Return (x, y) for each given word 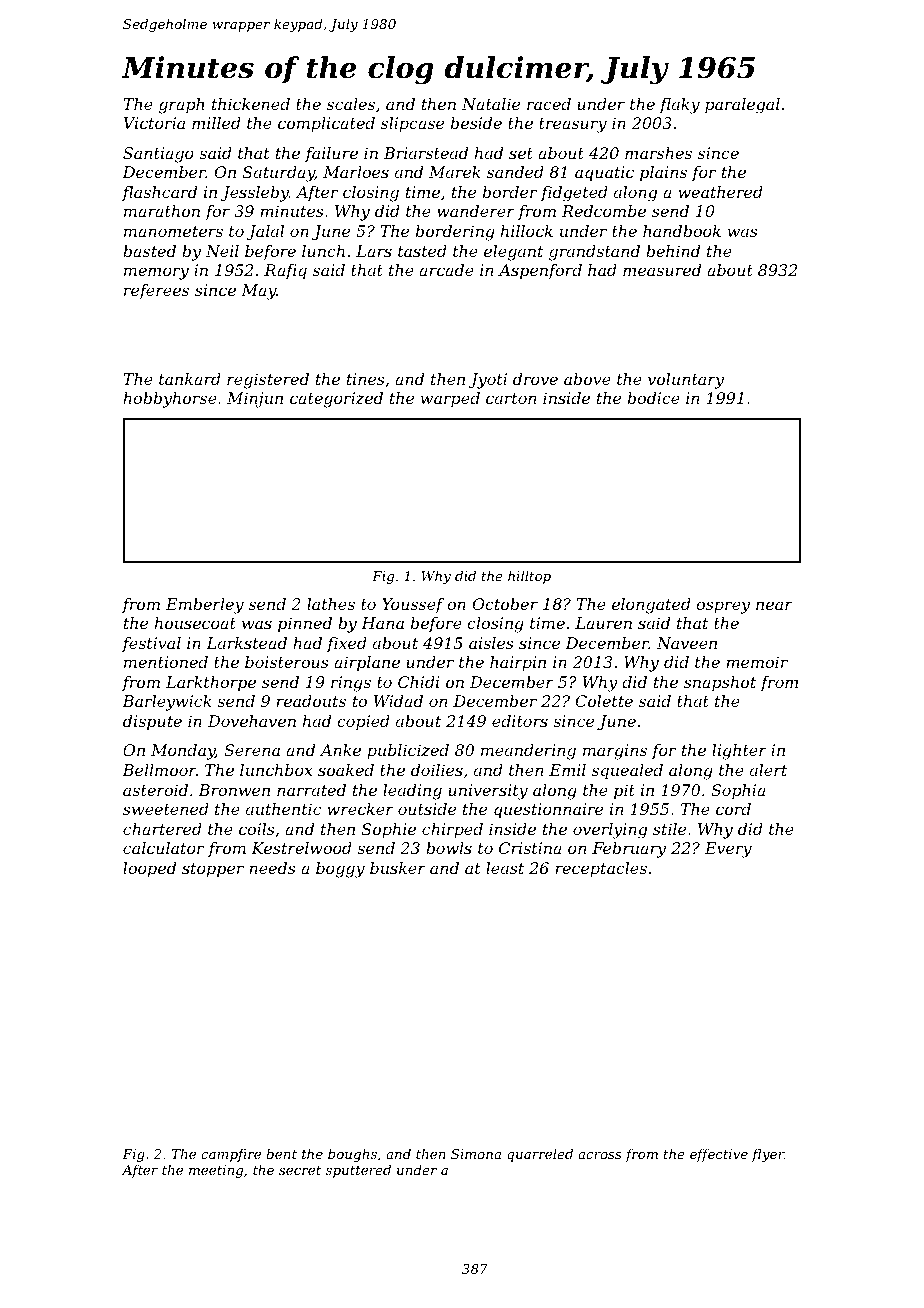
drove (535, 379)
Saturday (279, 174)
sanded (515, 172)
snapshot (720, 683)
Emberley (205, 606)
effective (719, 1155)
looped (149, 870)
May (258, 292)
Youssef (413, 605)
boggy (340, 870)
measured (662, 270)
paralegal (742, 106)
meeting (216, 1171)
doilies (437, 770)
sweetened (166, 809)
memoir (757, 662)
